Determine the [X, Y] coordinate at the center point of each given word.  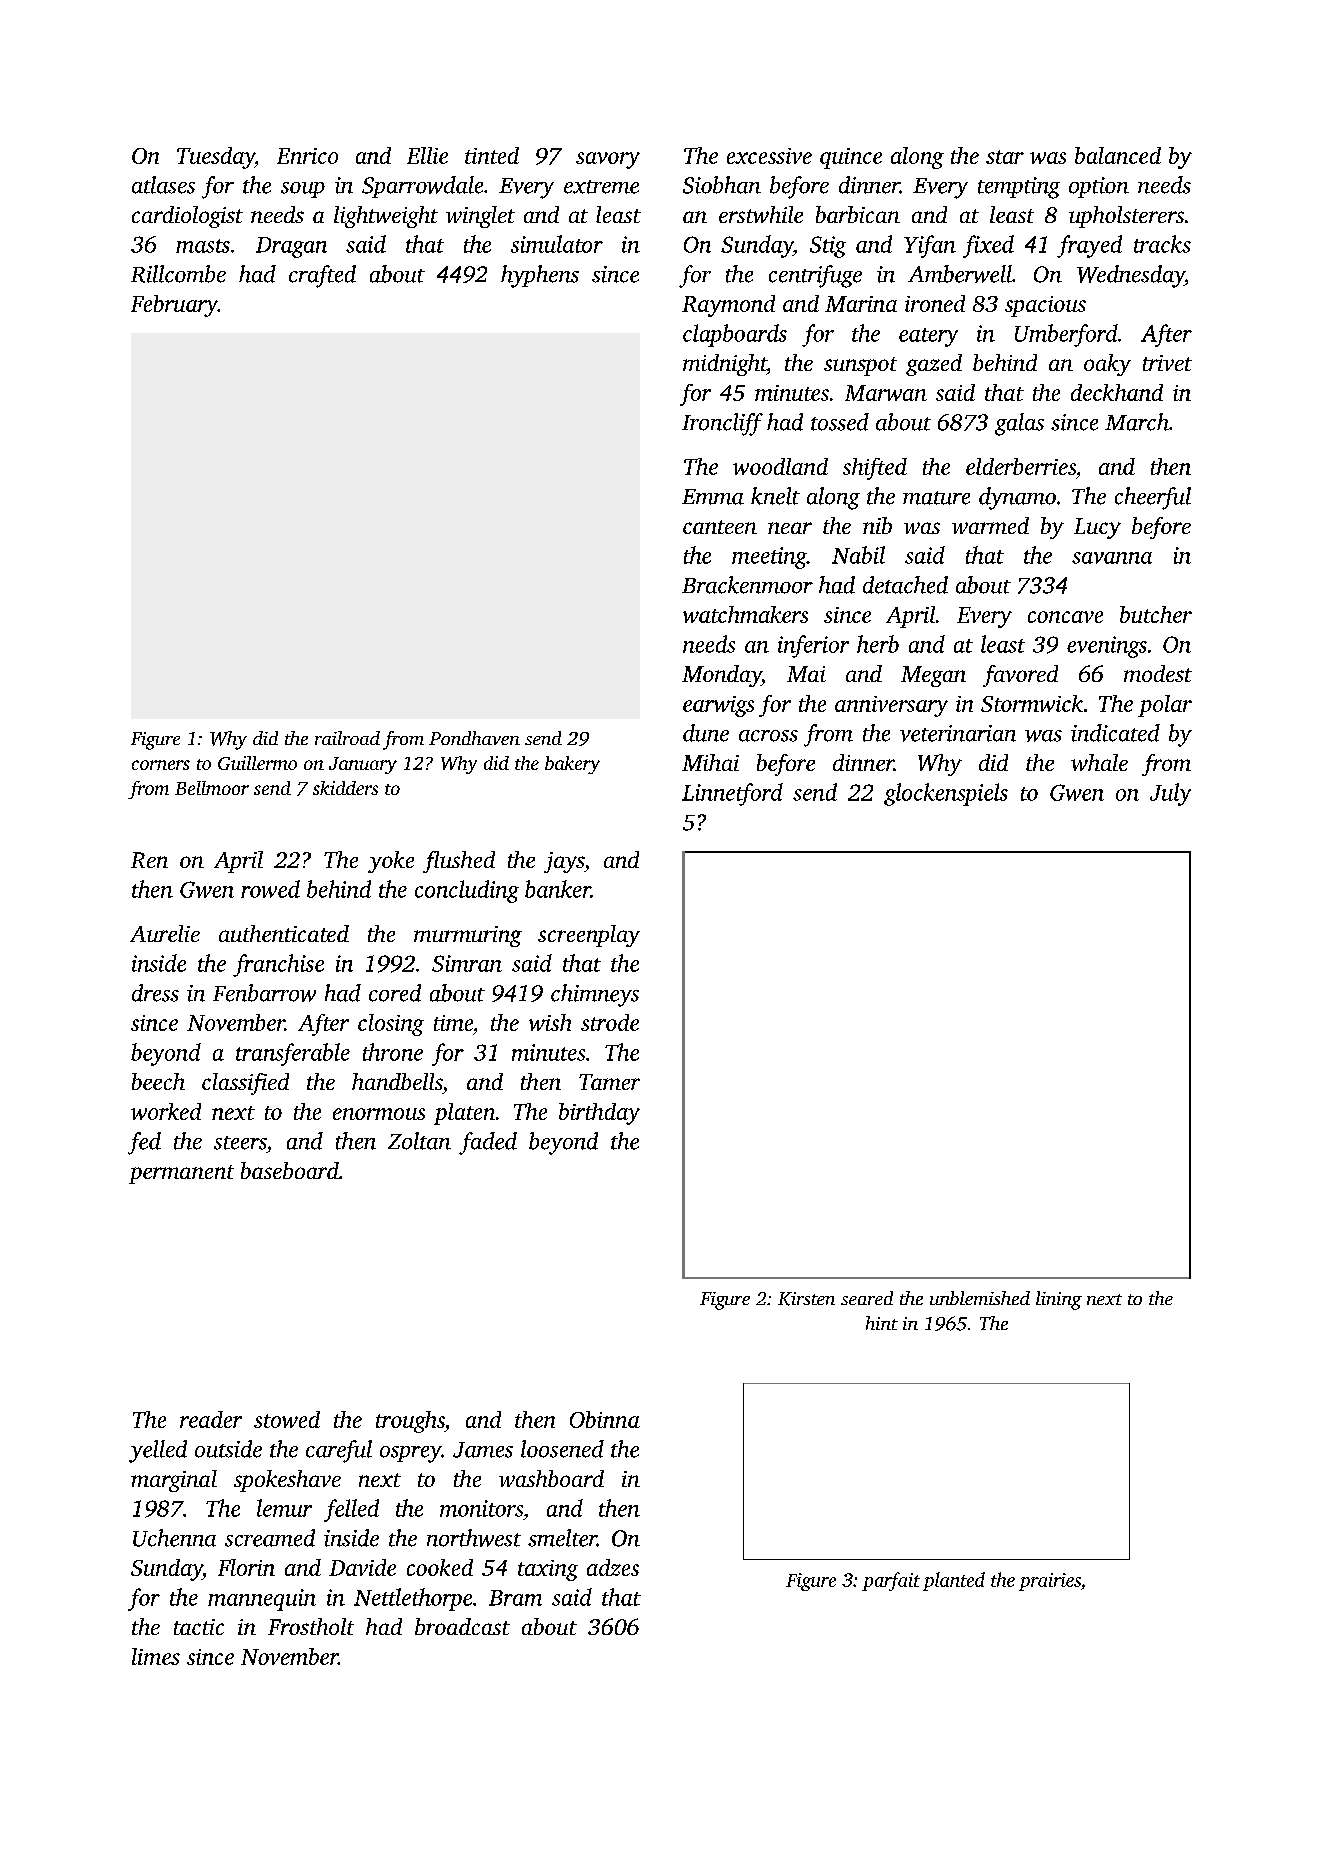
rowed [270, 889]
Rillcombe [178, 274]
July [1170, 794]
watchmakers [745, 614]
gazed [934, 365]
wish [550, 1022]
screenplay [589, 936]
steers [240, 1143]
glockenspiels [946, 794]
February [174, 306]
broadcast [462, 1626]
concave [1065, 617]
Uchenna [174, 1538]
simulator [557, 244]
